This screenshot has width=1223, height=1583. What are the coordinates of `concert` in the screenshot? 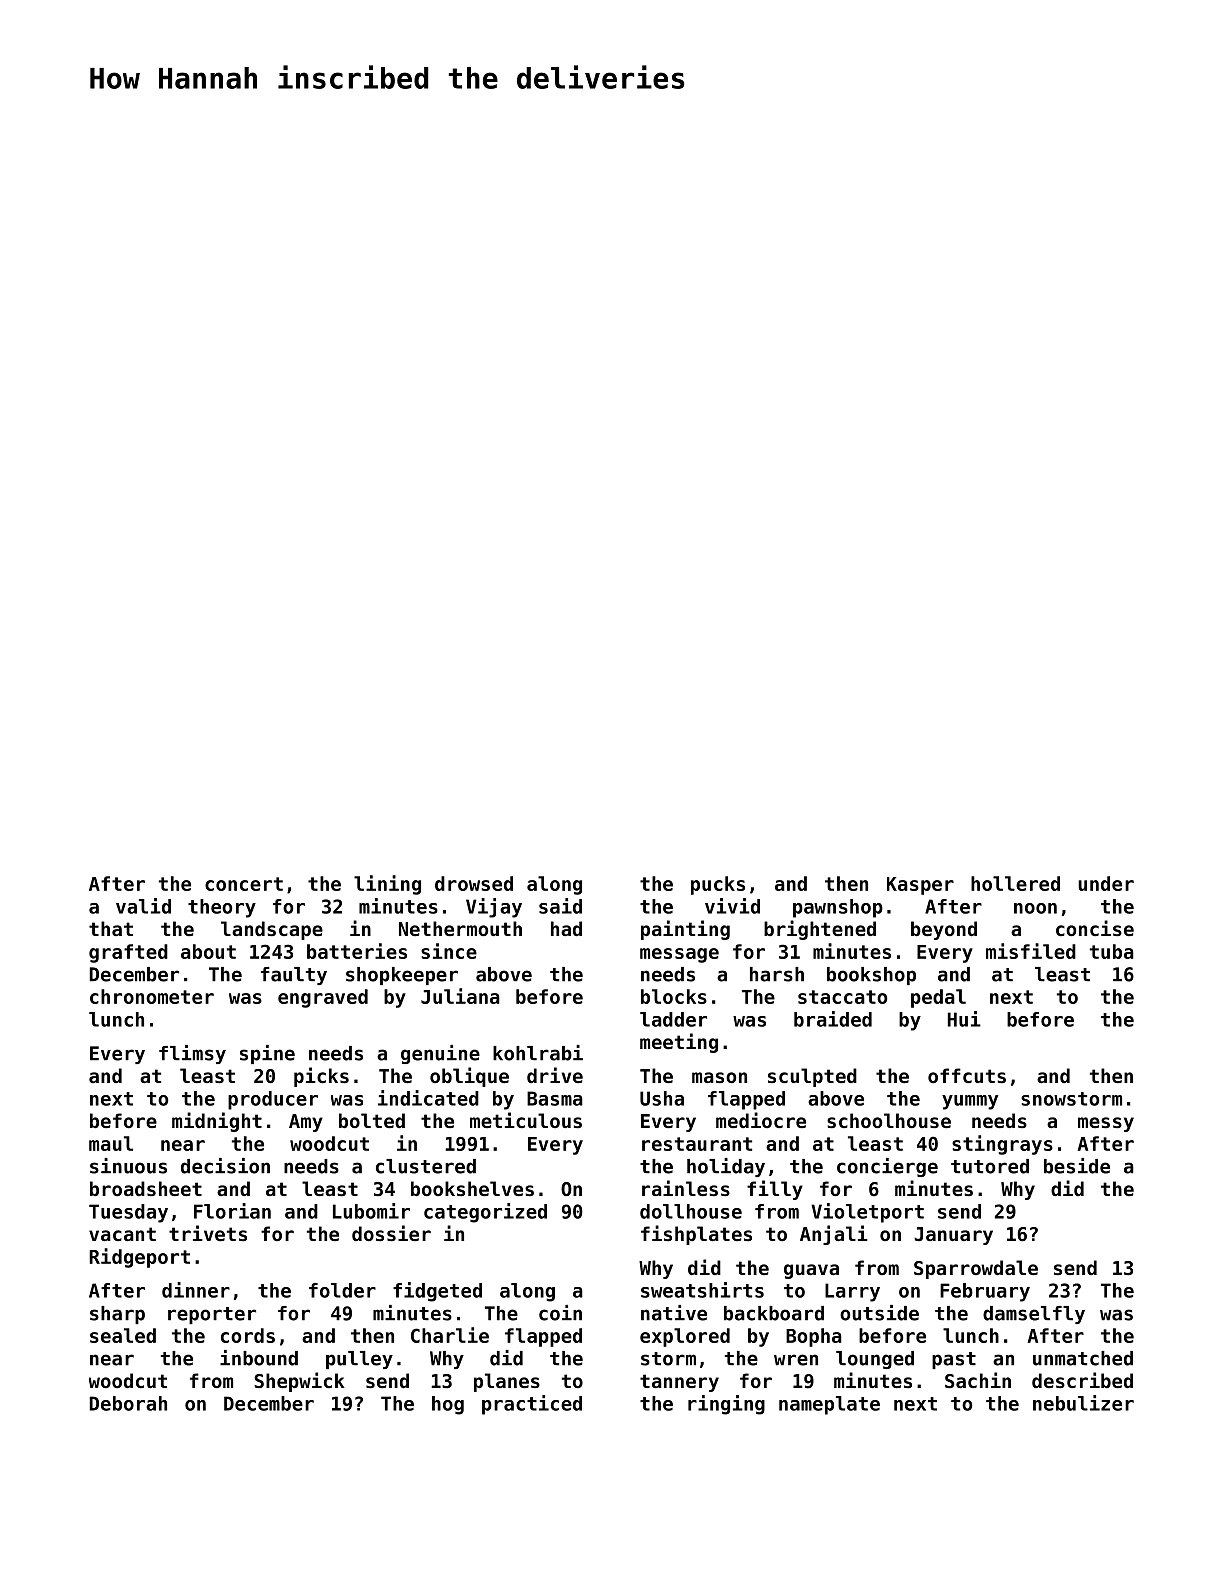 It's located at (244, 884).
